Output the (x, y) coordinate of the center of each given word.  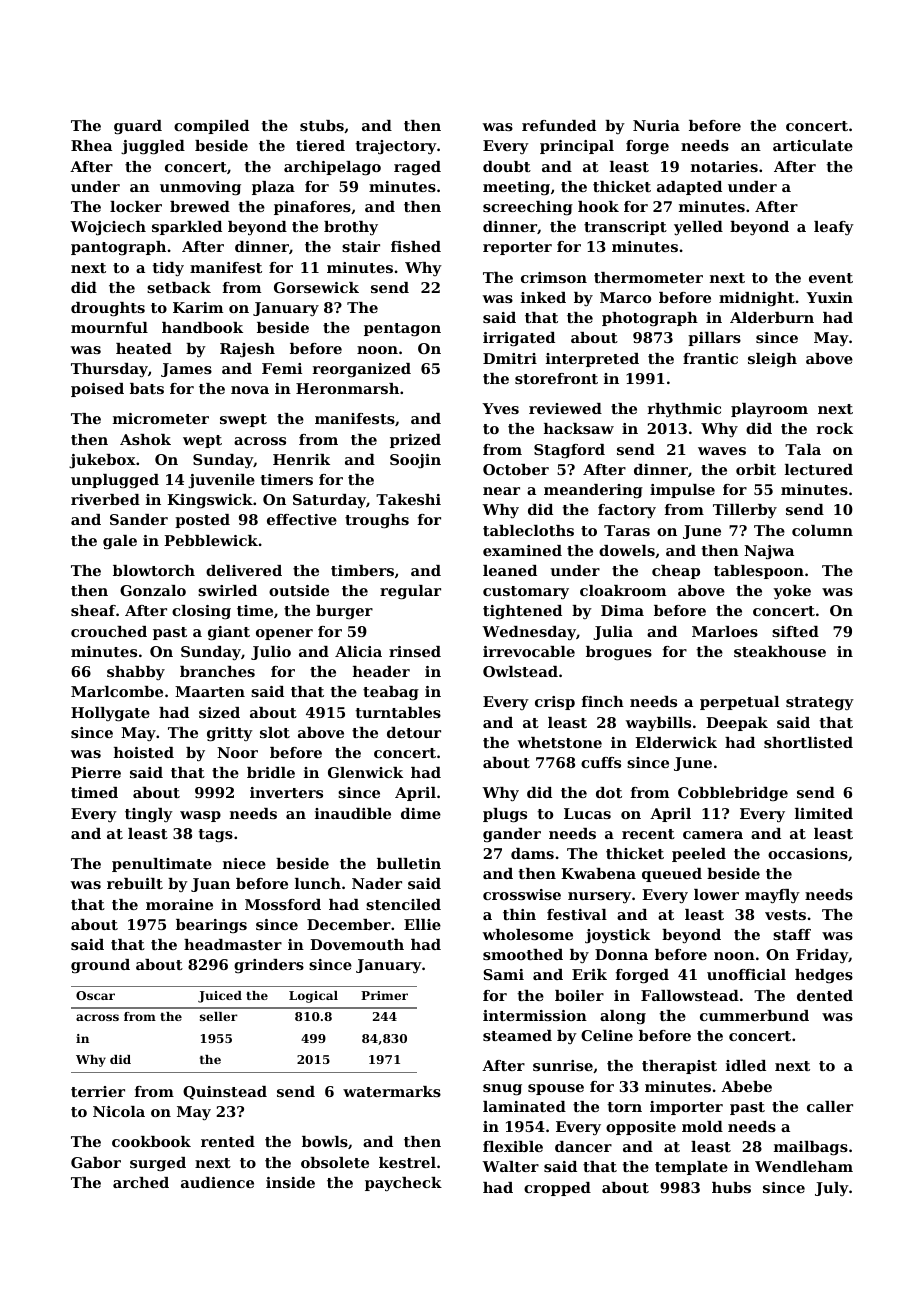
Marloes (725, 631)
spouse (556, 1089)
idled (746, 1065)
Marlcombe (117, 691)
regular (410, 592)
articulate (813, 145)
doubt (507, 166)
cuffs (601, 762)
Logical (313, 997)
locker (136, 206)
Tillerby (745, 511)
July (832, 1189)
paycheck (403, 1184)
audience (217, 1182)
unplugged (115, 481)
